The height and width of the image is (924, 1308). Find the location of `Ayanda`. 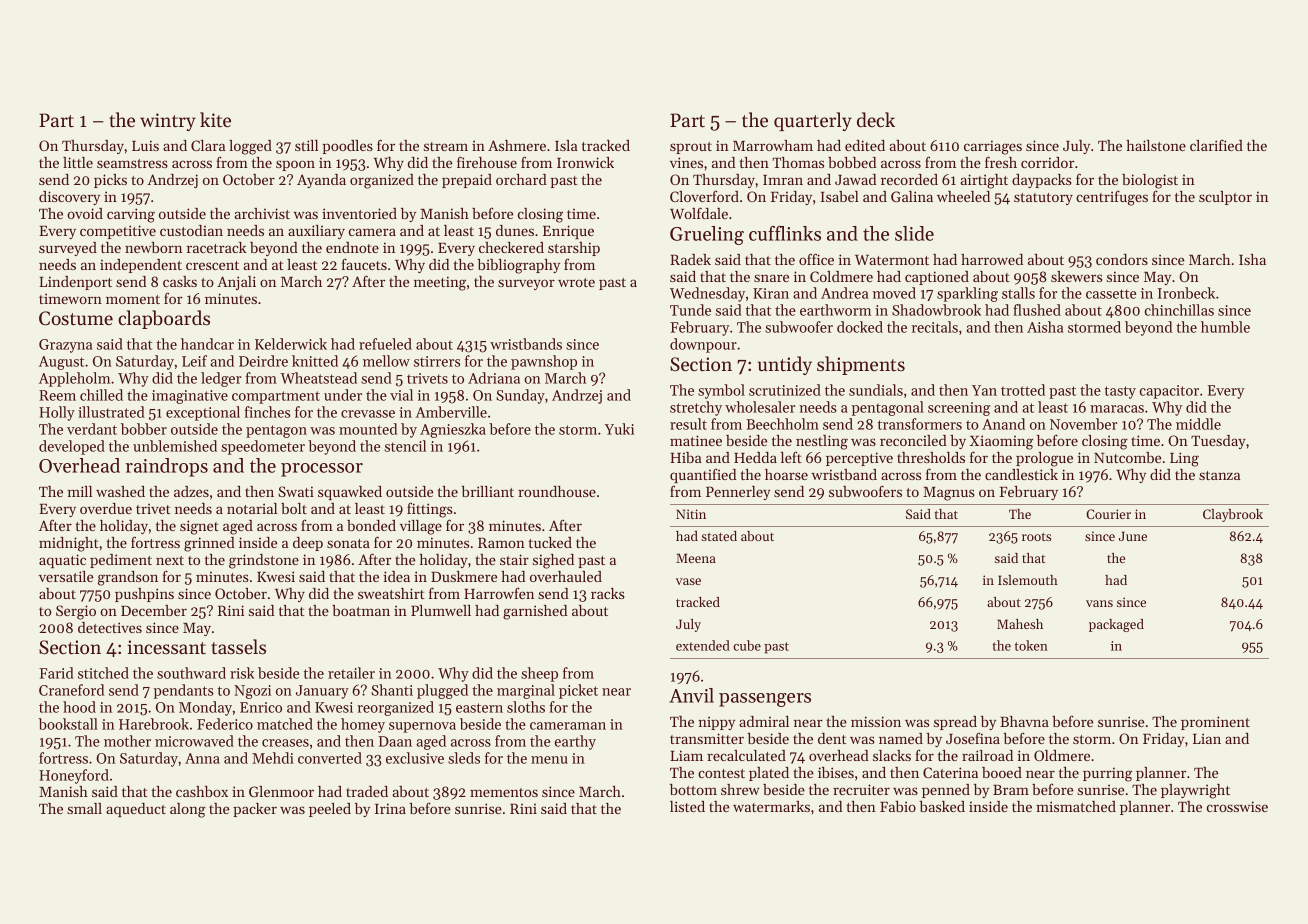

Ayanda is located at coordinates (321, 181).
